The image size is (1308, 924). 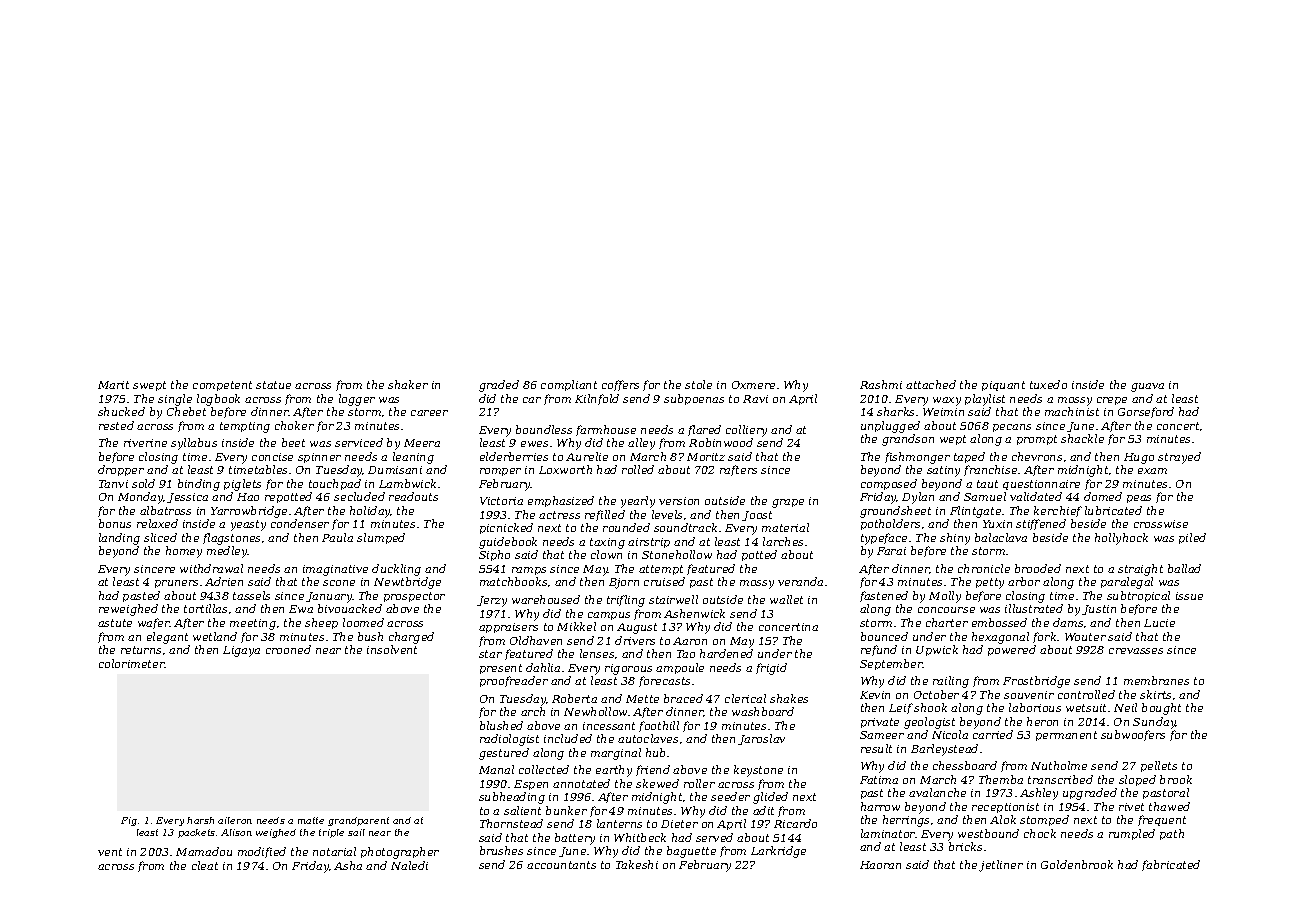 What do you see at coordinates (176, 584) in the page?
I see `pruners` at bounding box center [176, 584].
